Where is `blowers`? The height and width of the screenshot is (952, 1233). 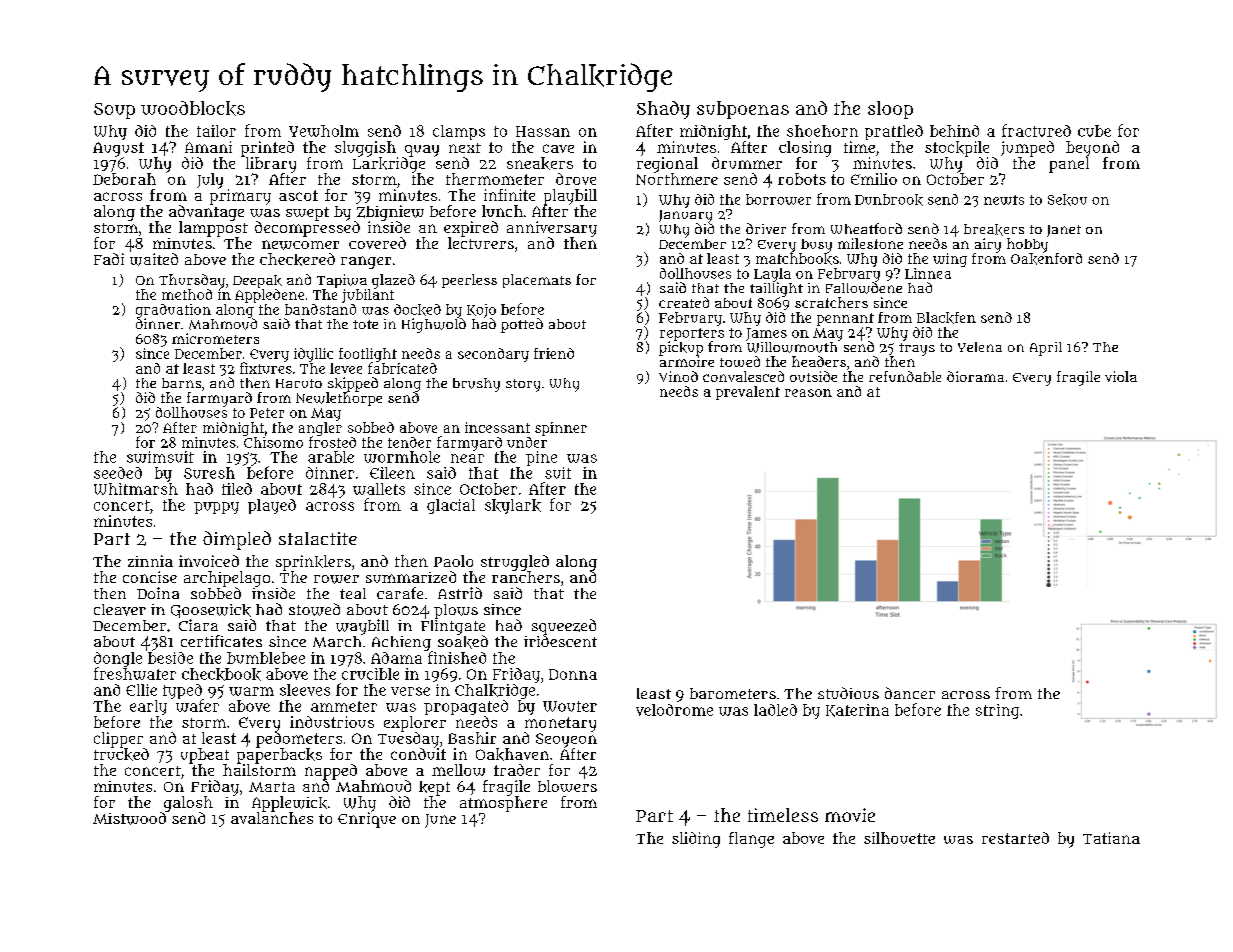
blowers is located at coordinates (567, 786).
